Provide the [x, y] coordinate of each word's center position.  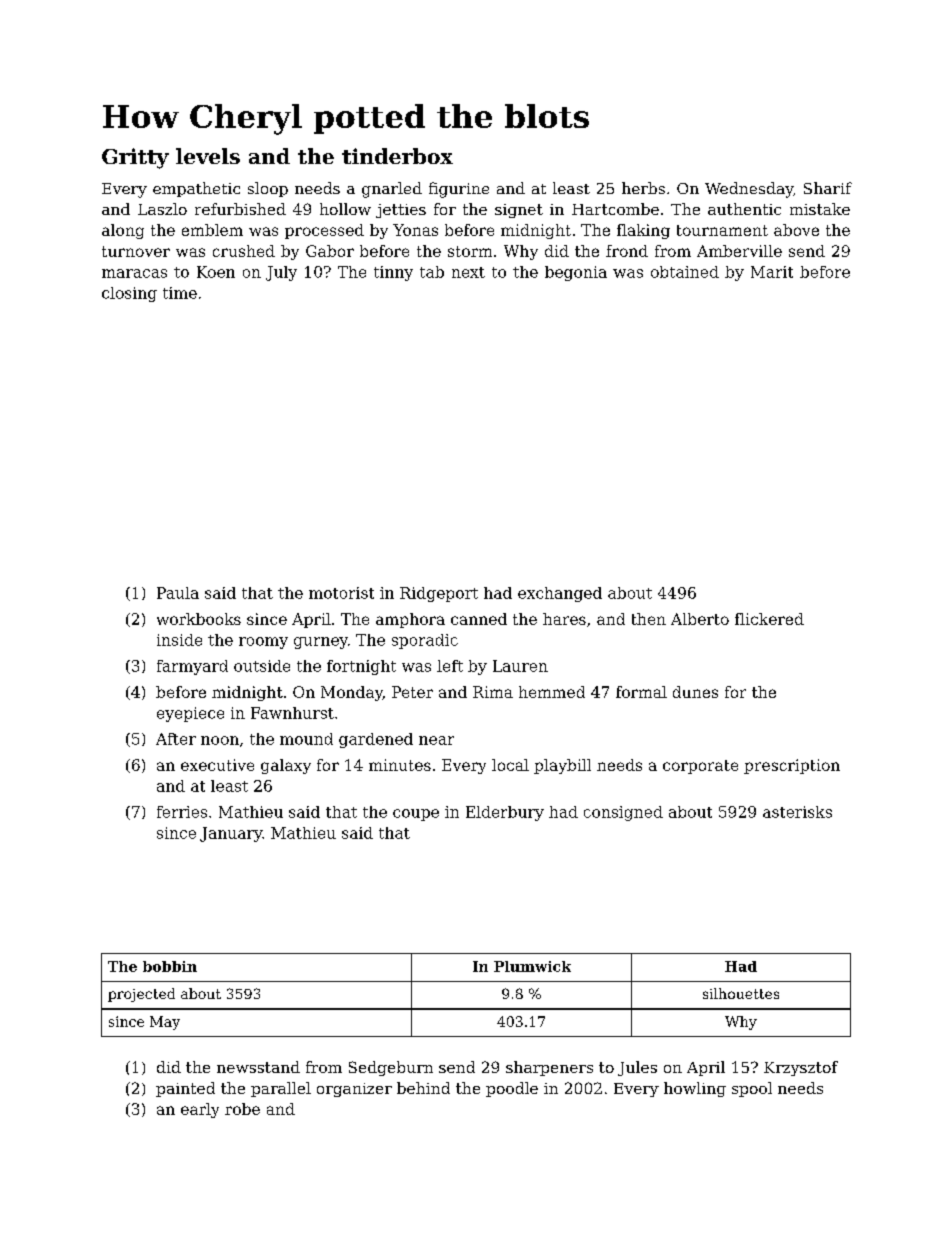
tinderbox [397, 156]
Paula [178, 593]
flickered [769, 619]
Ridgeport [439, 594]
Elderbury [505, 813]
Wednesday [749, 190]
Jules [637, 1068]
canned [479, 619]
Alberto [700, 619]
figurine [459, 190]
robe [242, 1109]
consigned [623, 813]
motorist [341, 593]
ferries [182, 812]
